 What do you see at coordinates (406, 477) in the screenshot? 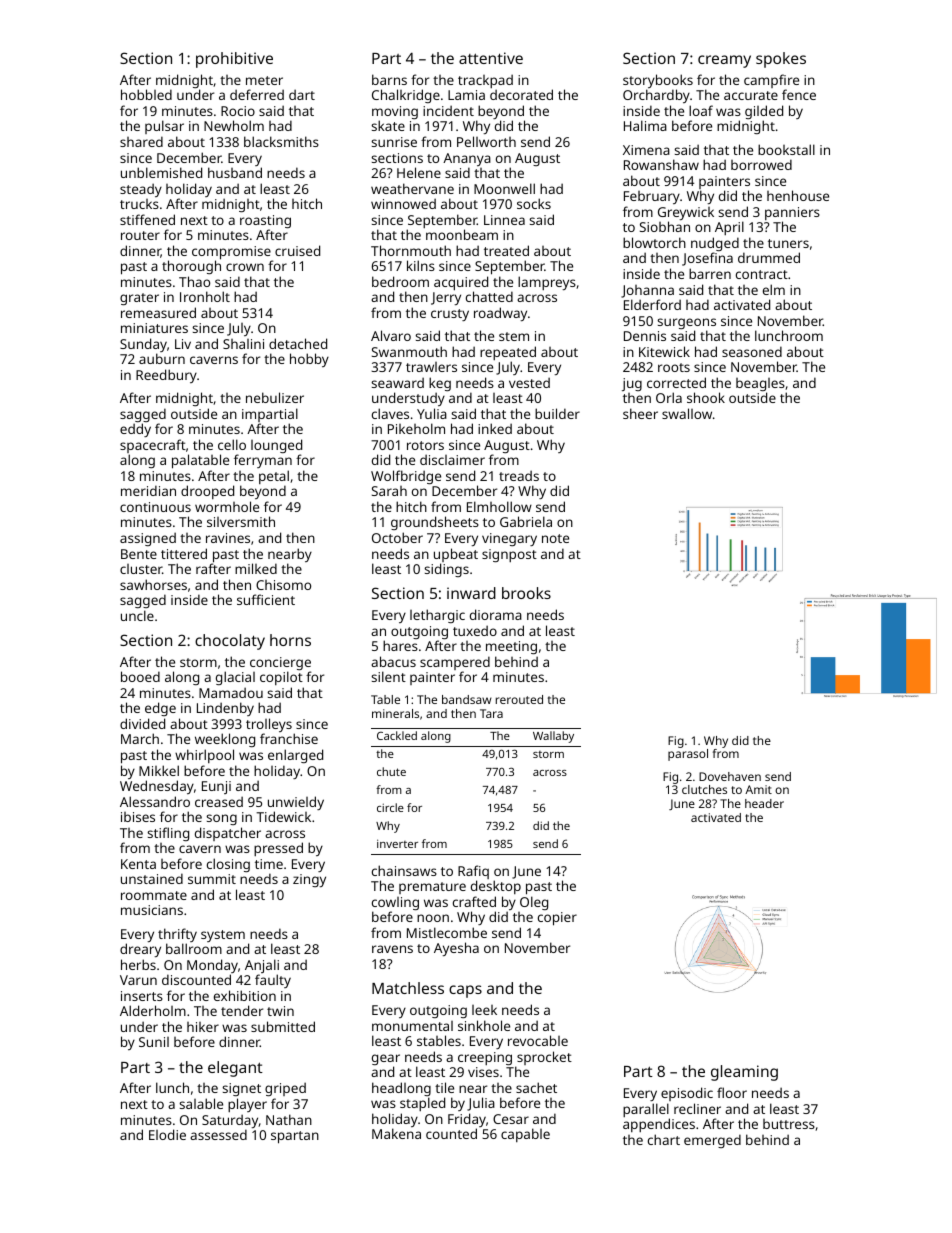
I see `Wolfbridge` at bounding box center [406, 477].
